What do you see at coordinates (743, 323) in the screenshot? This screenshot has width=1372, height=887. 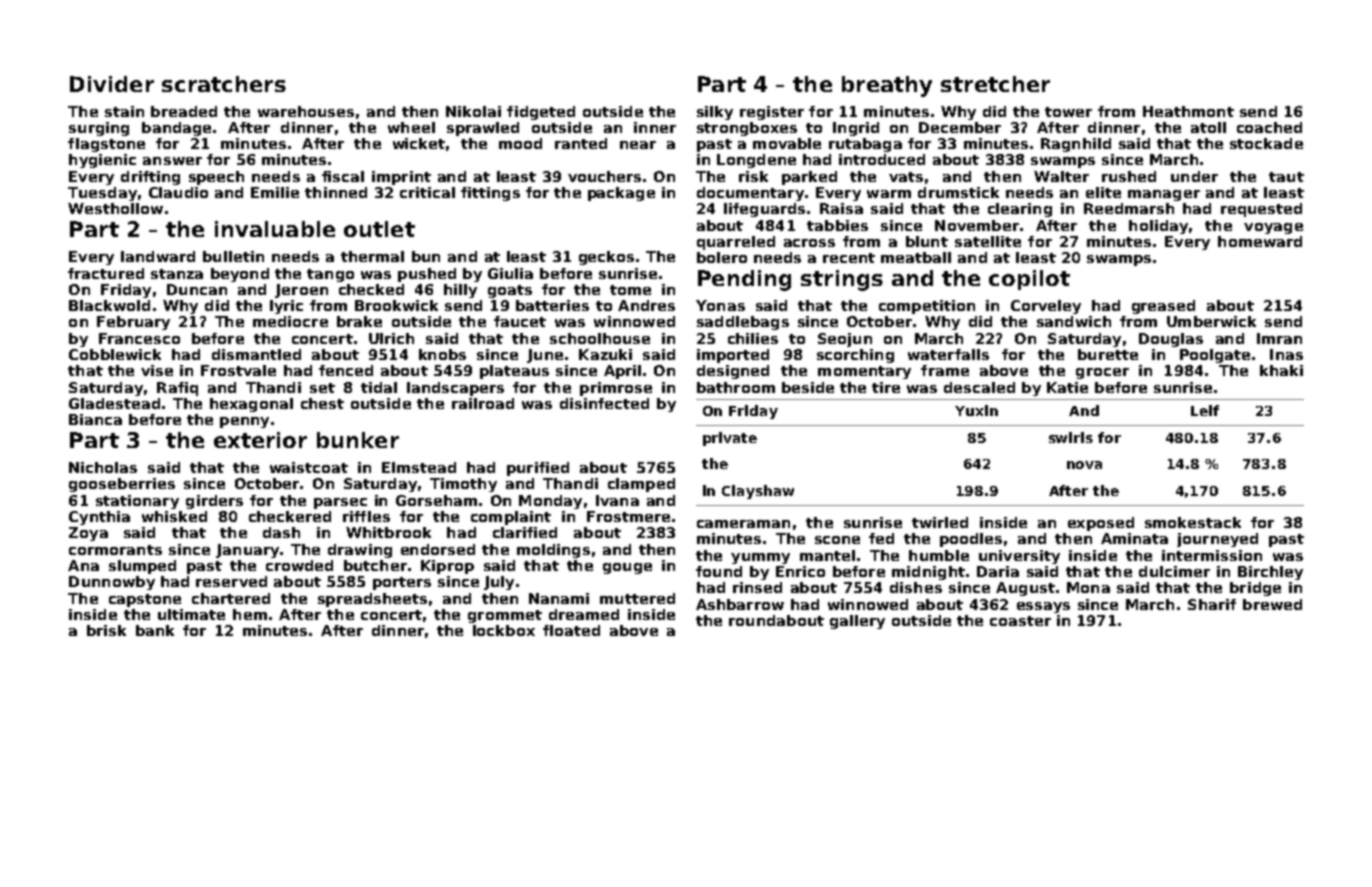 I see `saddlebags` at bounding box center [743, 323].
